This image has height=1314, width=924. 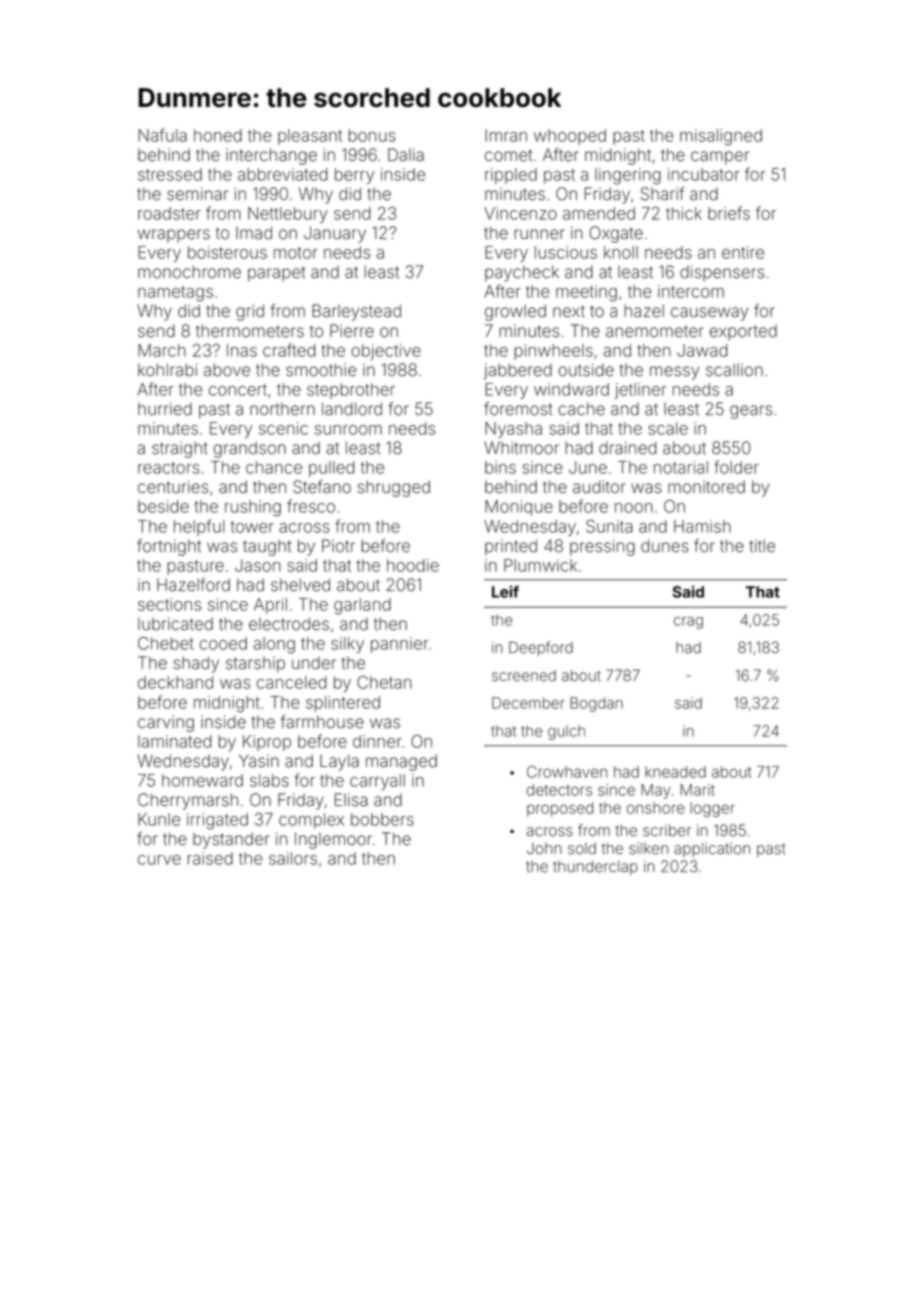 What do you see at coordinates (218, 135) in the image?
I see `honed` at bounding box center [218, 135].
